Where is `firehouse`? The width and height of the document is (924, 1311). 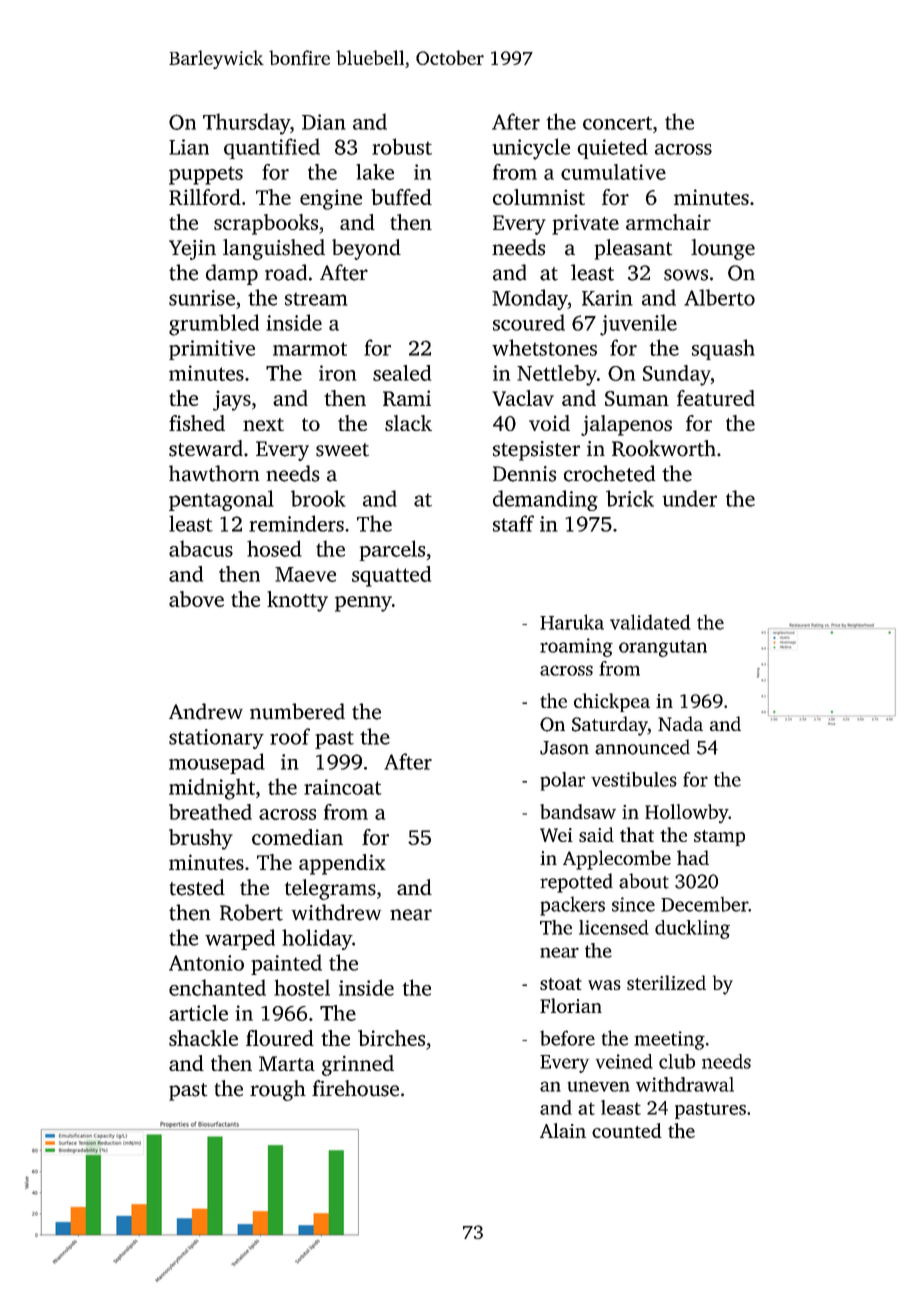
firehouse is located at coordinates (355, 1088).
